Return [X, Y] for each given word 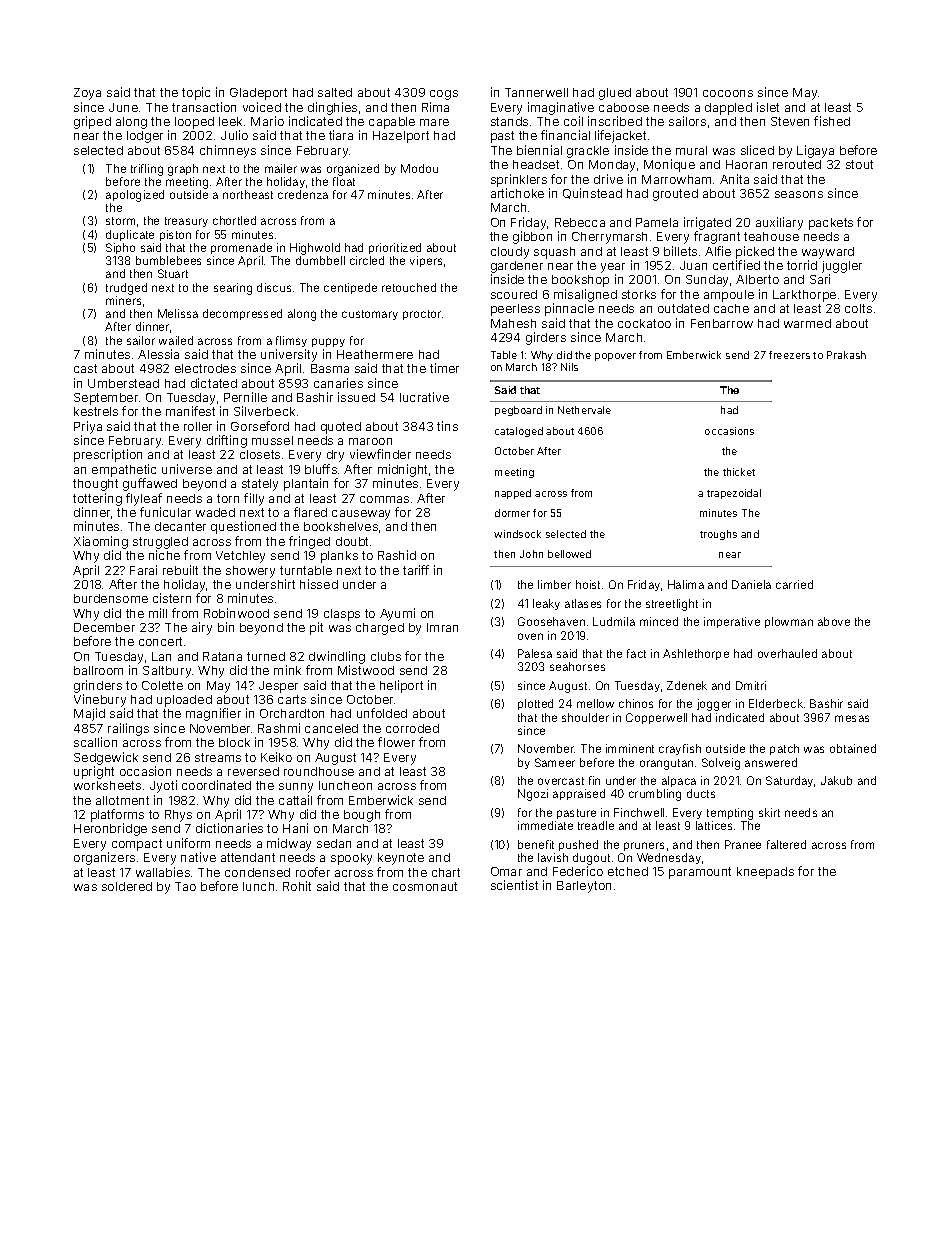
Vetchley [240, 557]
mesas [852, 718]
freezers [789, 355]
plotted [535, 704]
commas [384, 499]
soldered [127, 886]
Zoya [87, 94]
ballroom [98, 670]
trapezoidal [734, 494]
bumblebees [168, 260]
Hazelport [401, 137]
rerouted [797, 164]
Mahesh [513, 323]
